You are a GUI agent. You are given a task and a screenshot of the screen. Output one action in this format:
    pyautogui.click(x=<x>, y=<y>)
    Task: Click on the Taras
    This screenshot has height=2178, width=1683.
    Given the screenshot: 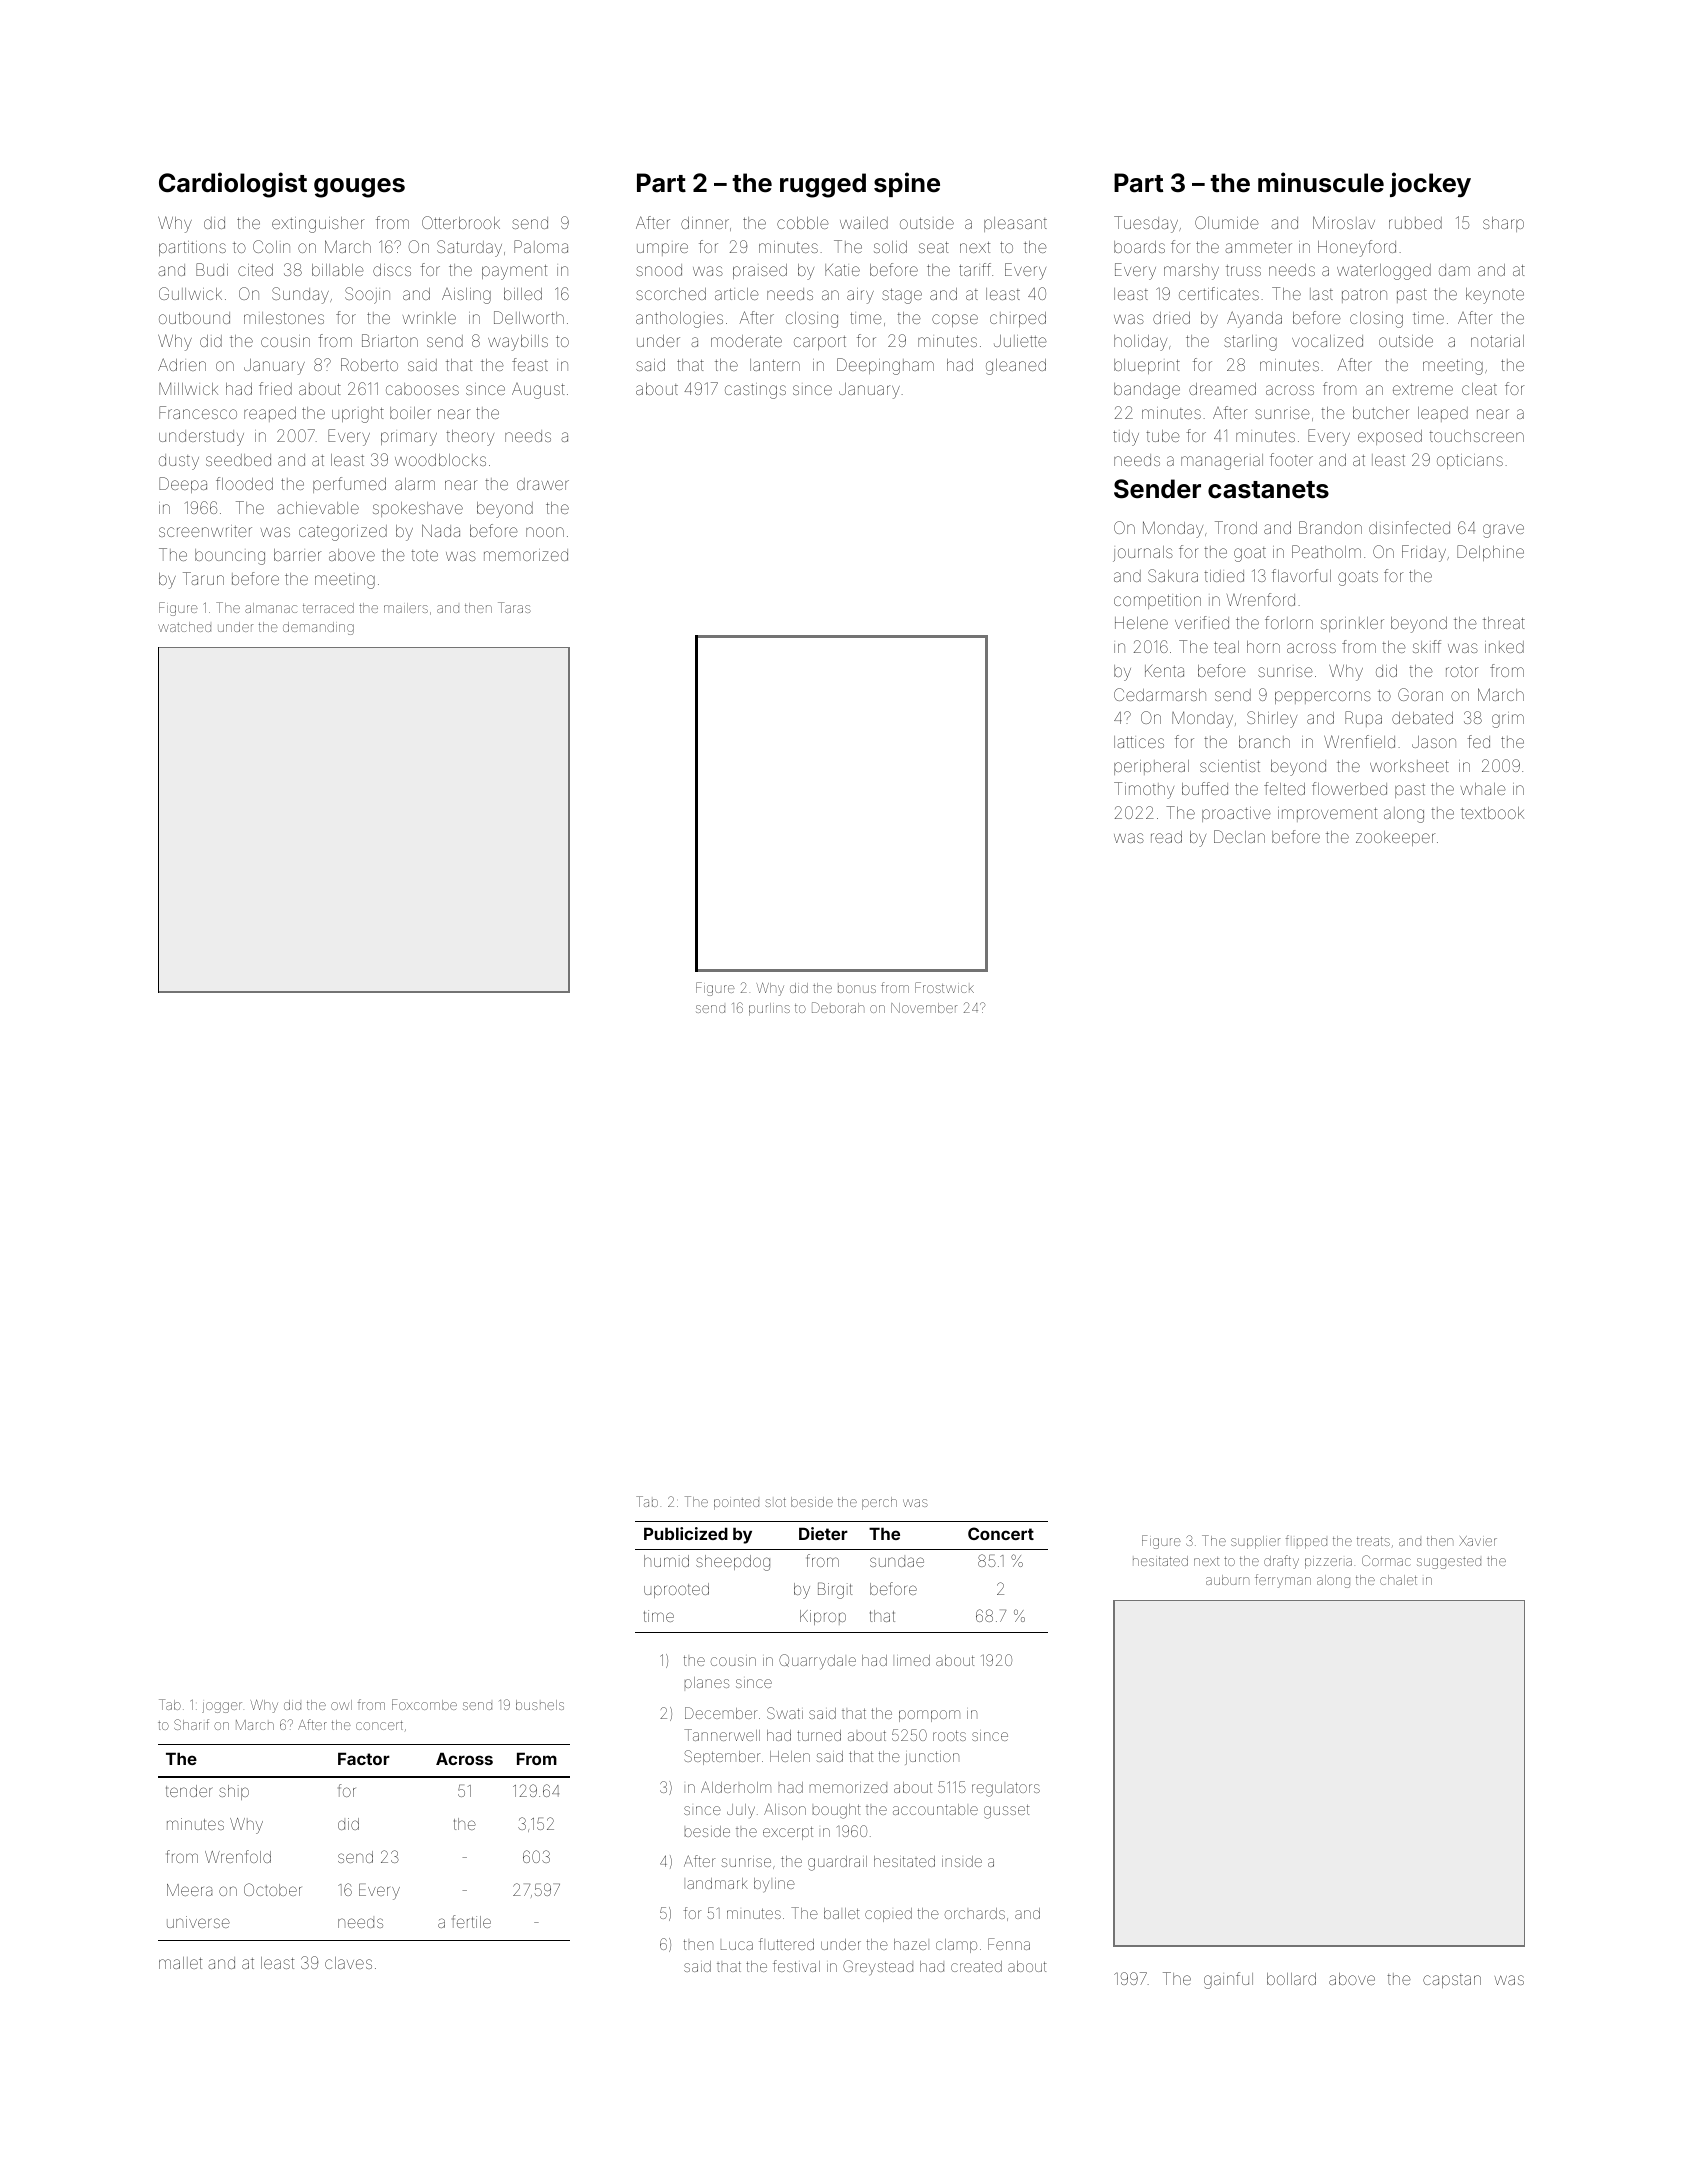 What is the action you would take?
    pyautogui.click(x=514, y=607)
